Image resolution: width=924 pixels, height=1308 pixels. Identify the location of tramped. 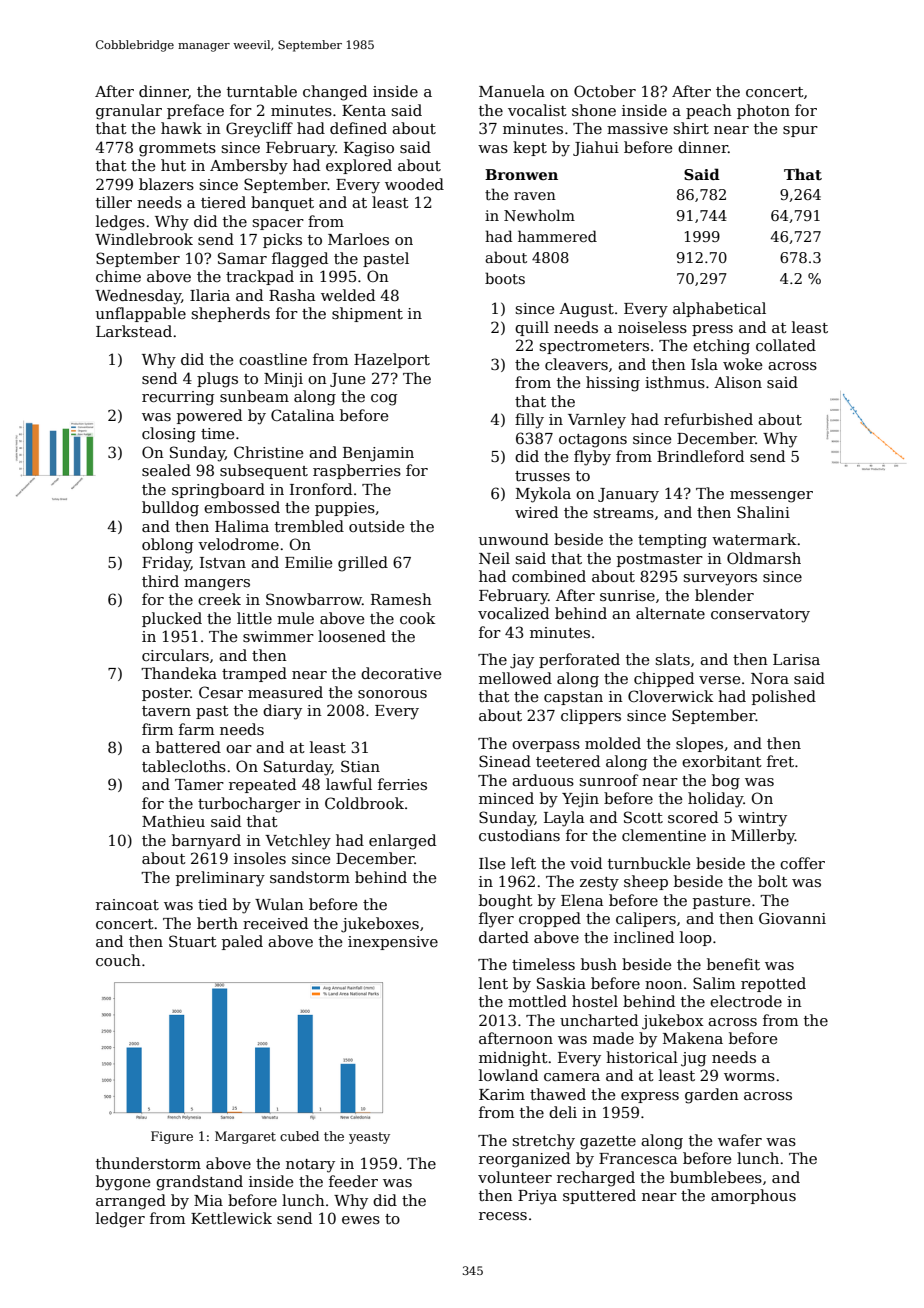
(254, 674).
